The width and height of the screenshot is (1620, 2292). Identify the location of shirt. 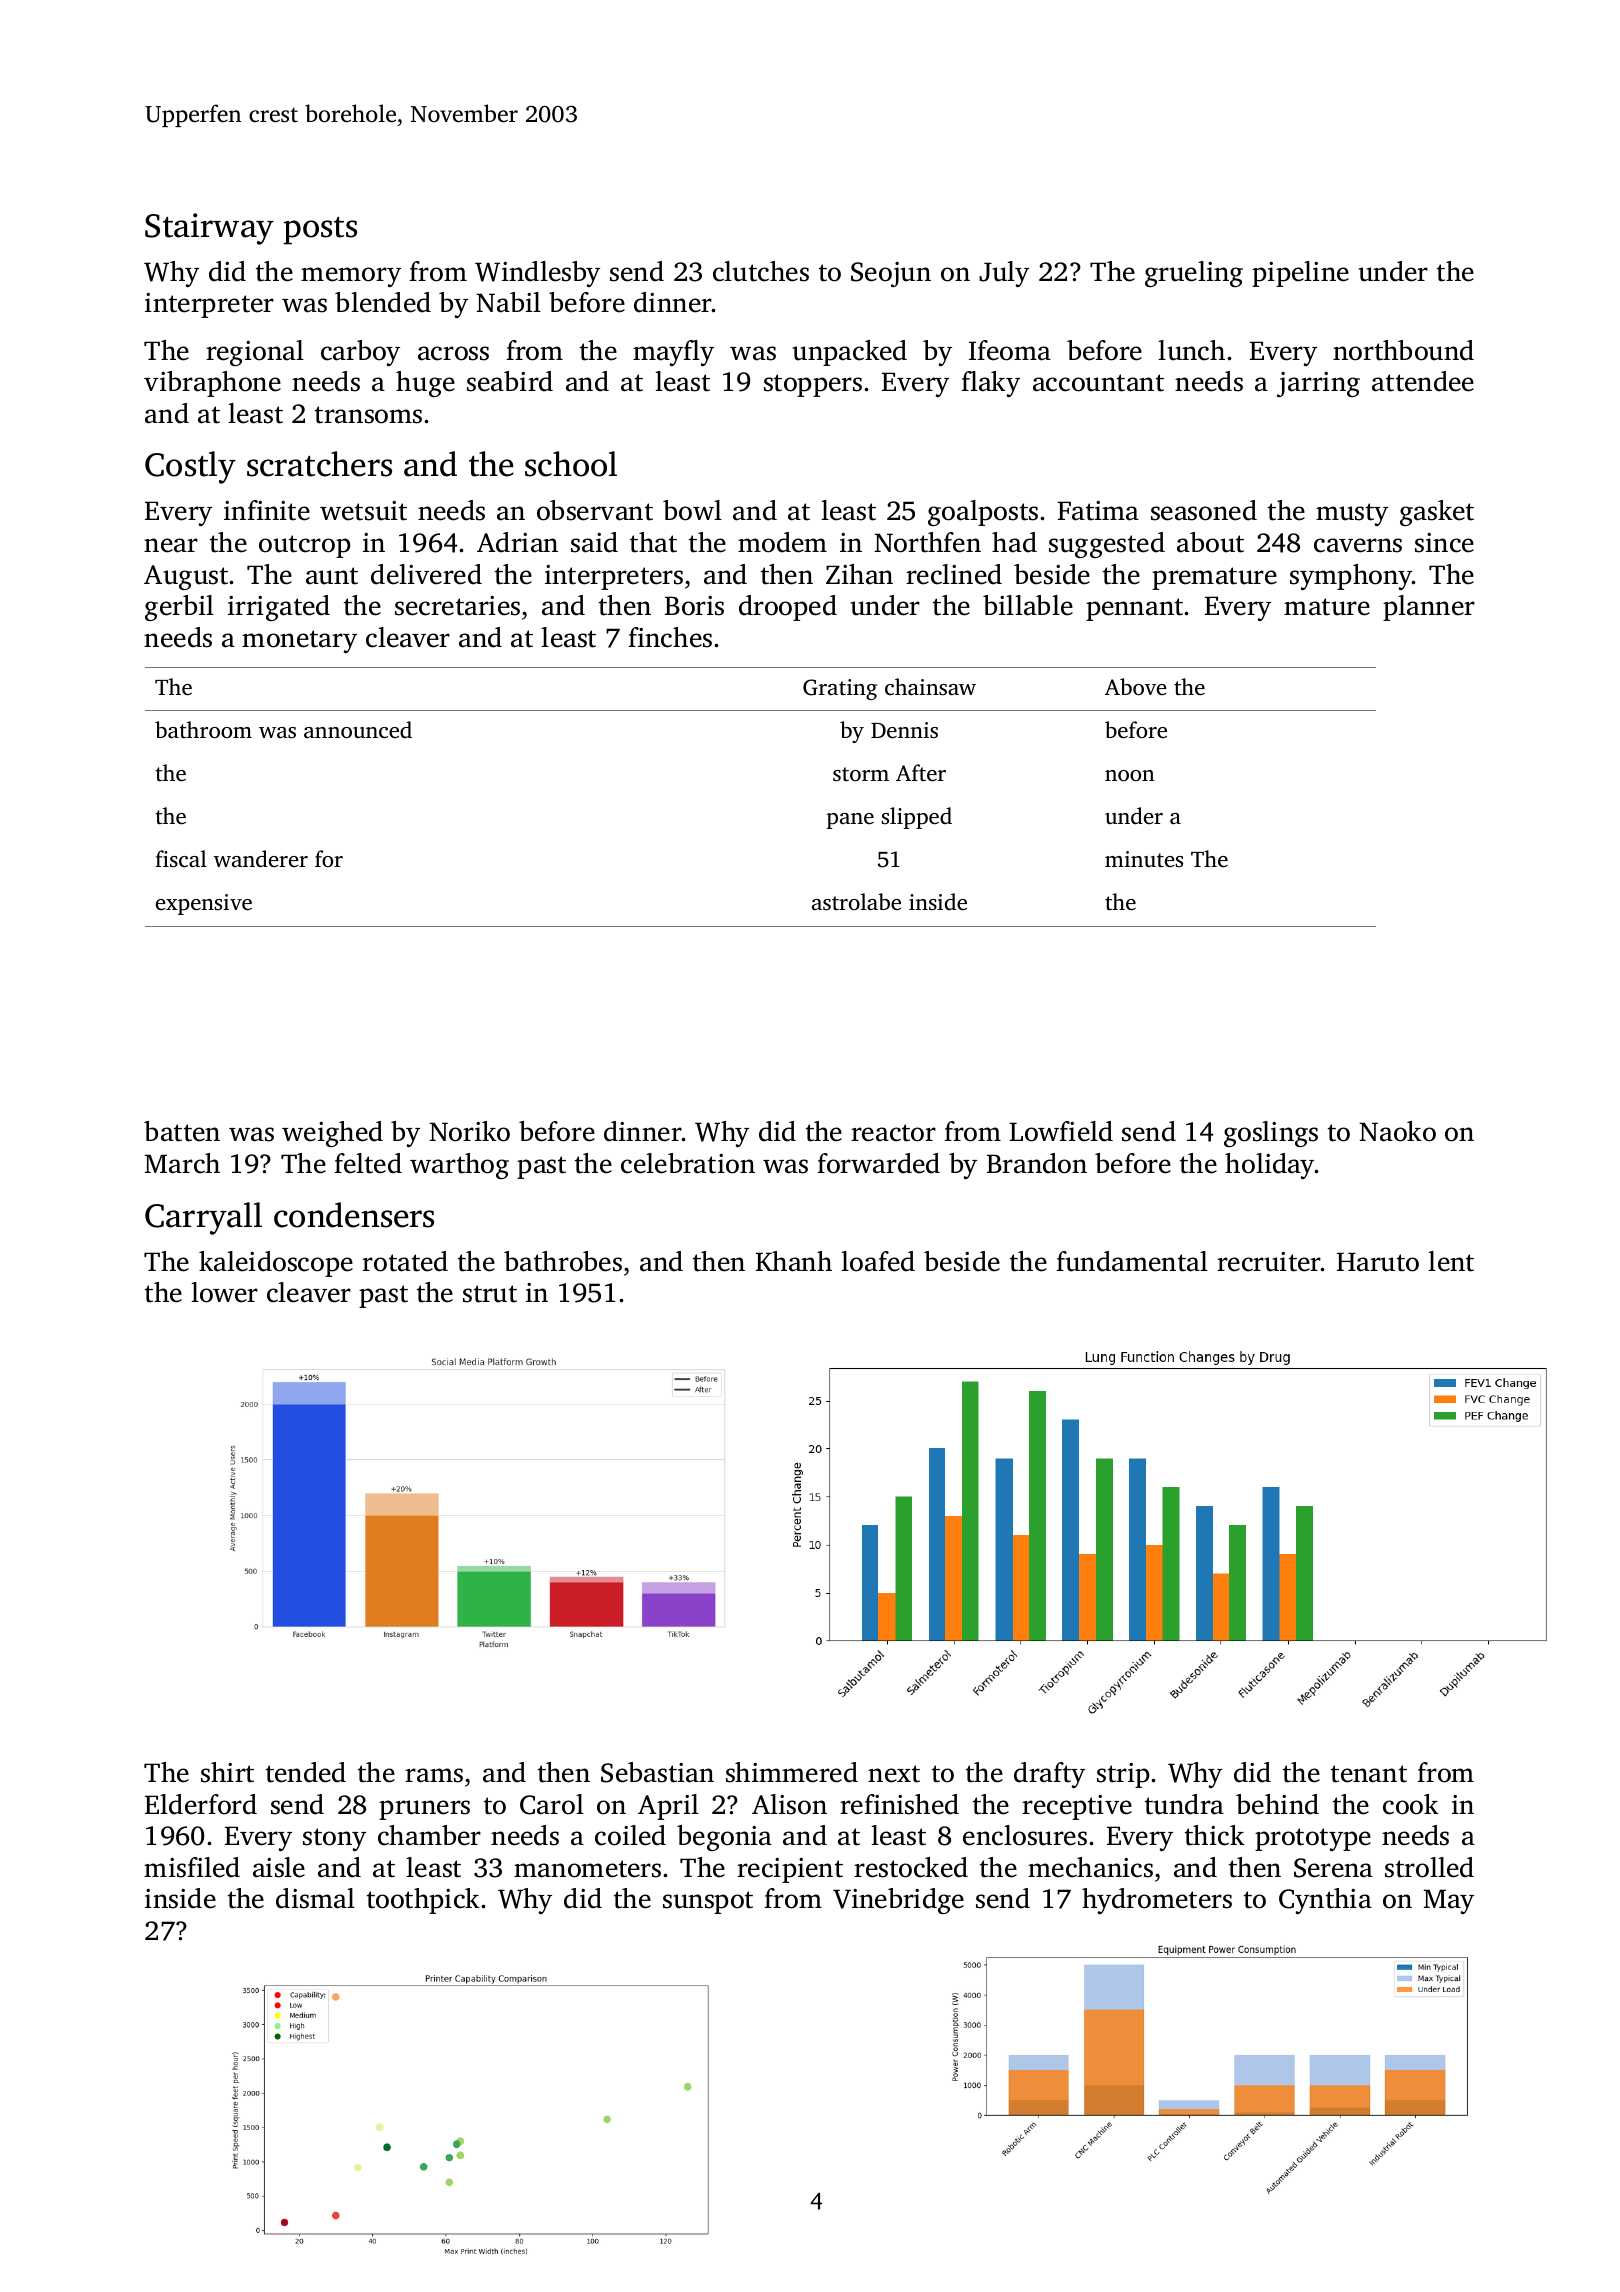
(227, 1772).
